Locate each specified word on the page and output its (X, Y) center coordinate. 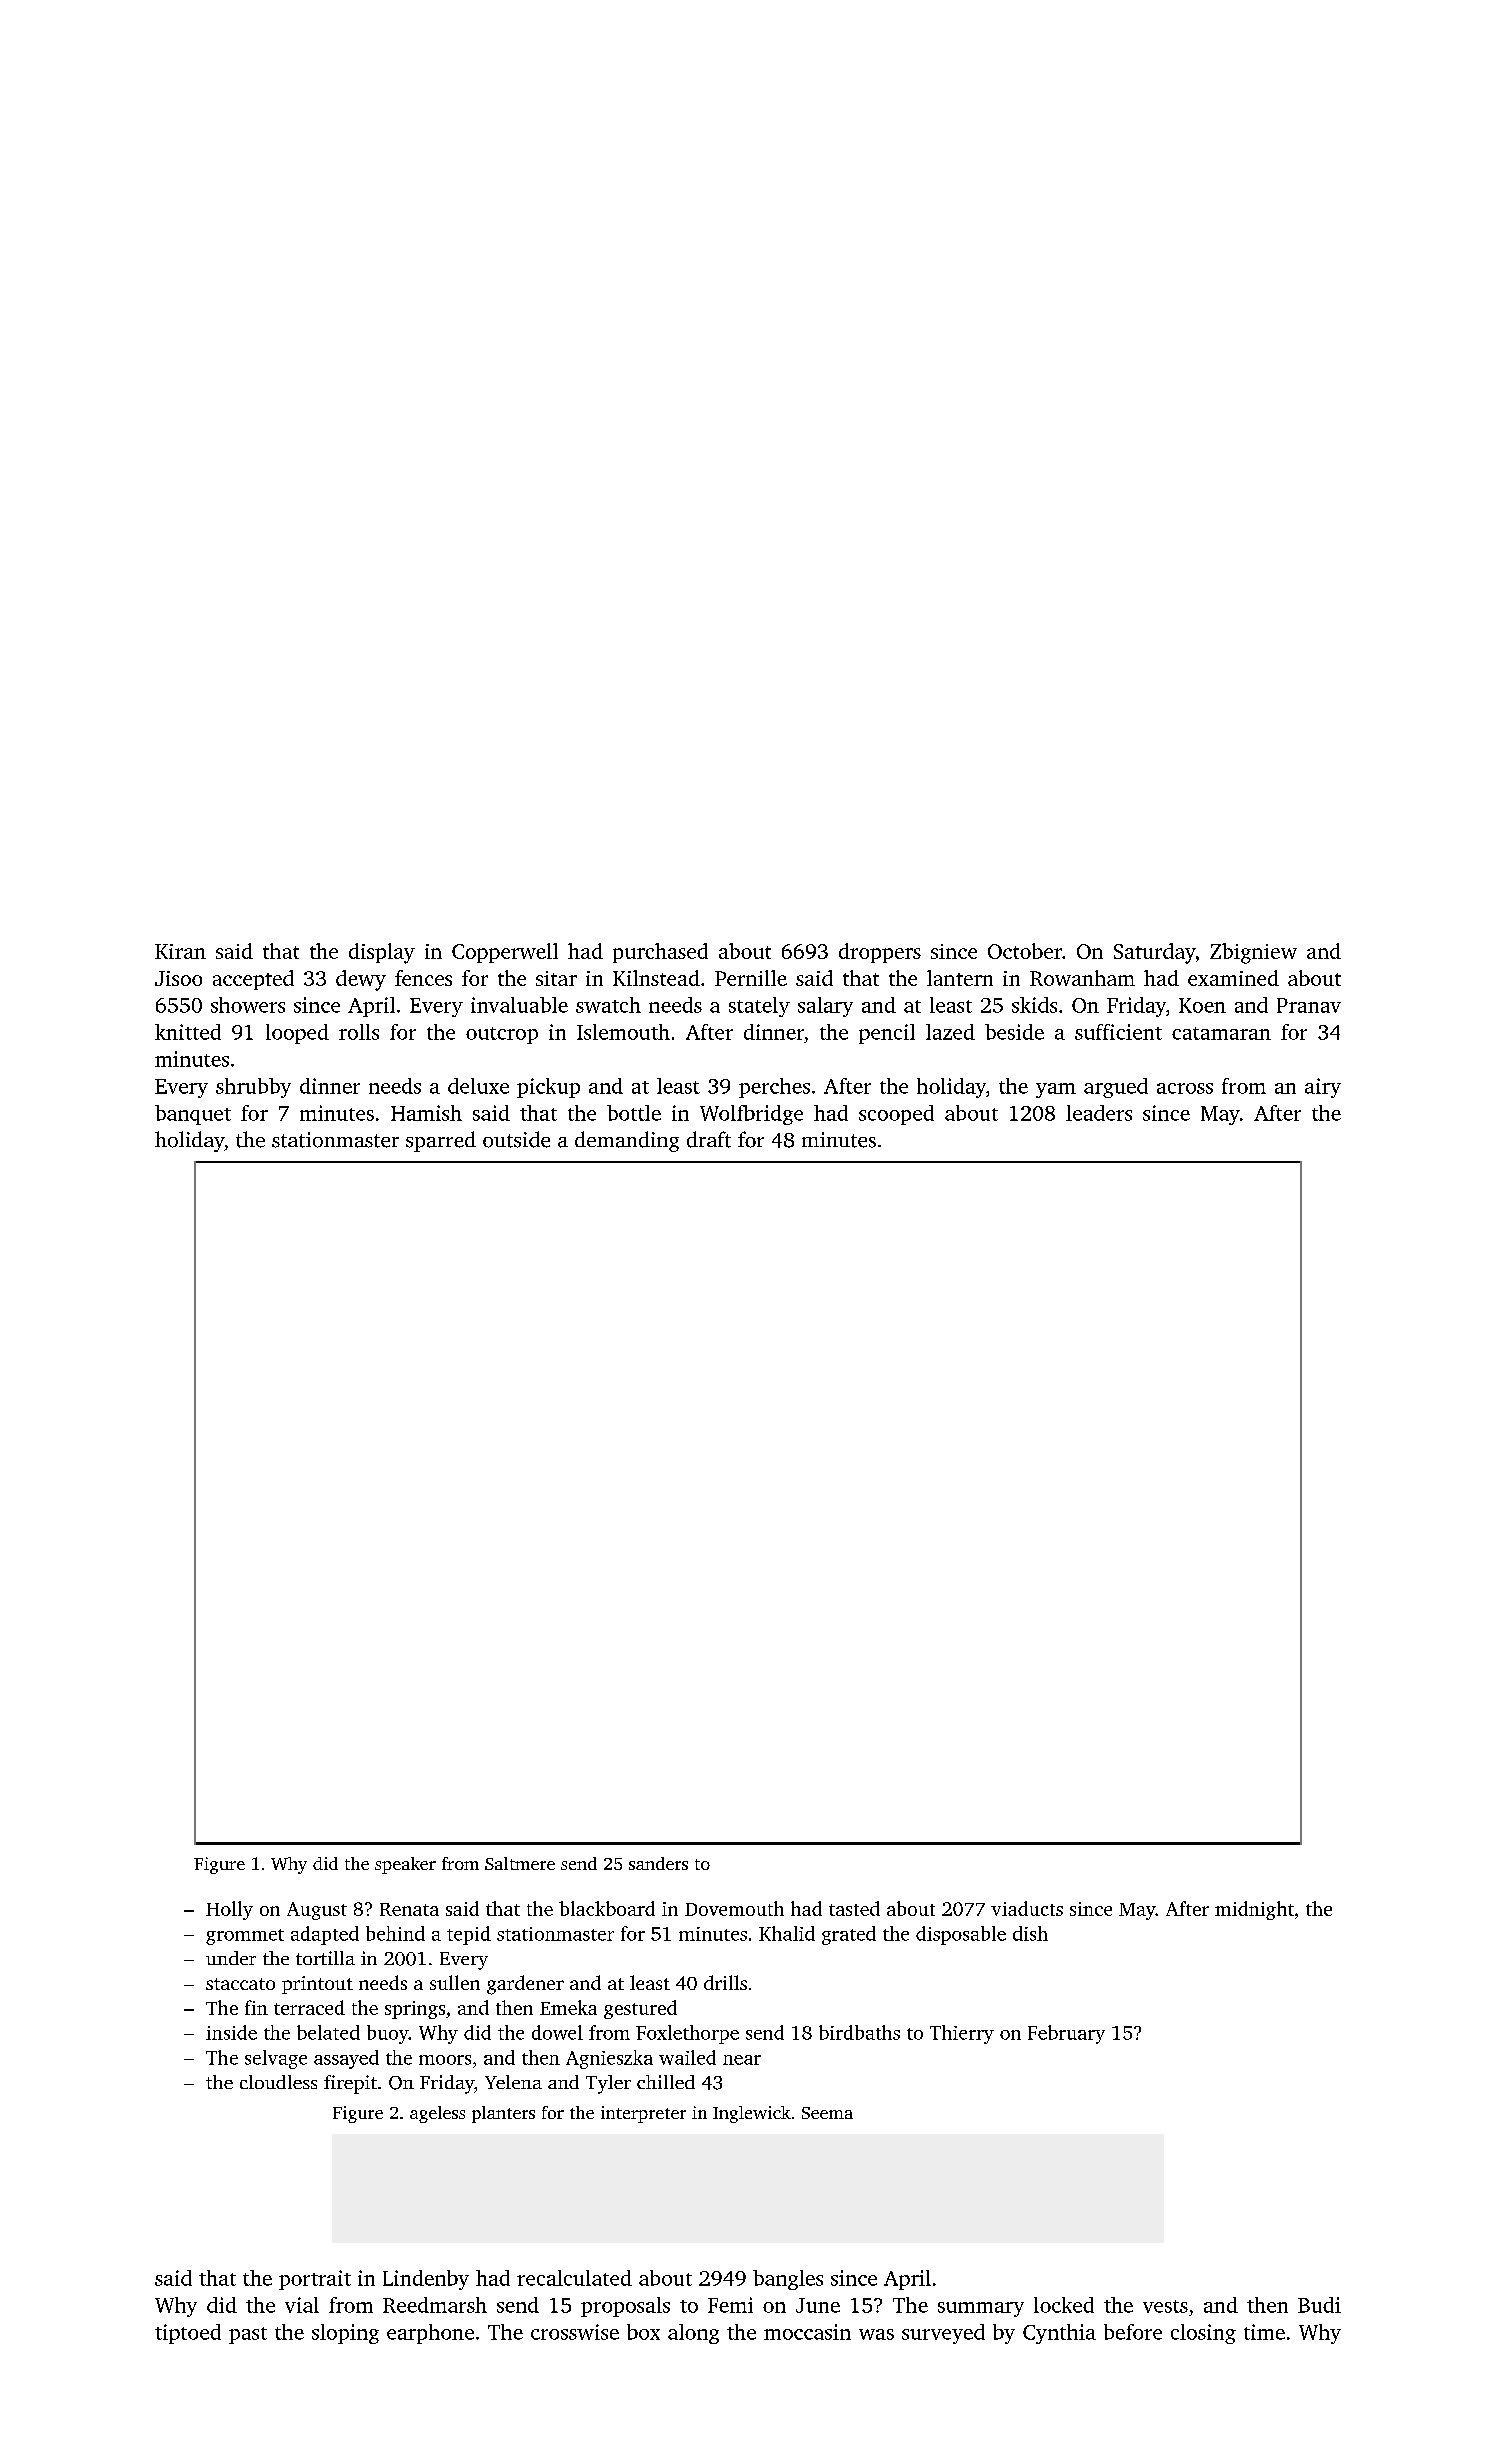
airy (1323, 1088)
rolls (359, 1032)
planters (503, 2114)
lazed (950, 1032)
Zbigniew (1253, 953)
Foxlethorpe (687, 2034)
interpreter (643, 2114)
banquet (193, 1115)
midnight (1254, 1910)
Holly (229, 1910)
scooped (896, 1115)
